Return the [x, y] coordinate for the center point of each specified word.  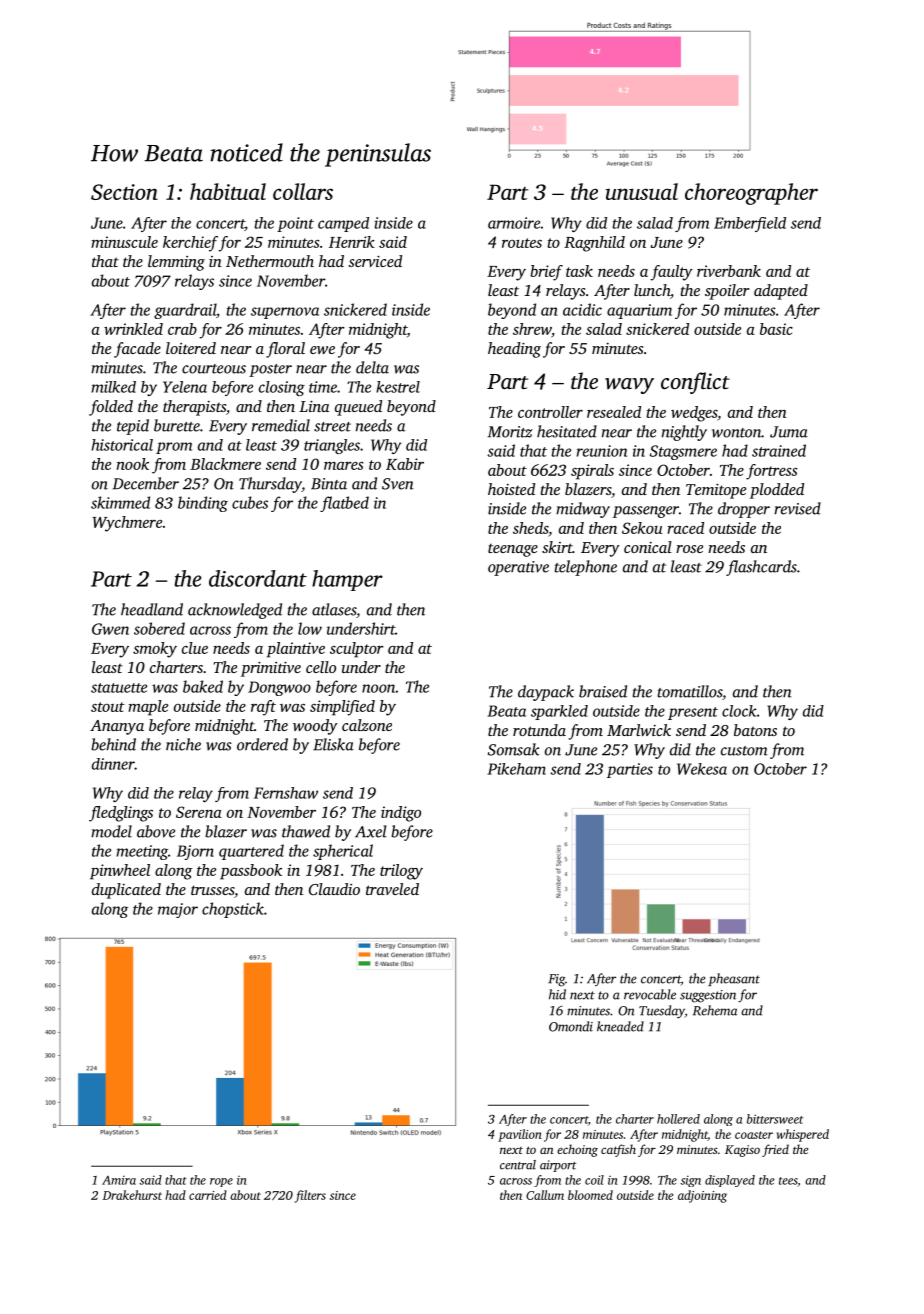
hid [557, 994]
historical [122, 445]
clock [739, 711]
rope [221, 1182]
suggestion [708, 996]
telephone [586, 568]
